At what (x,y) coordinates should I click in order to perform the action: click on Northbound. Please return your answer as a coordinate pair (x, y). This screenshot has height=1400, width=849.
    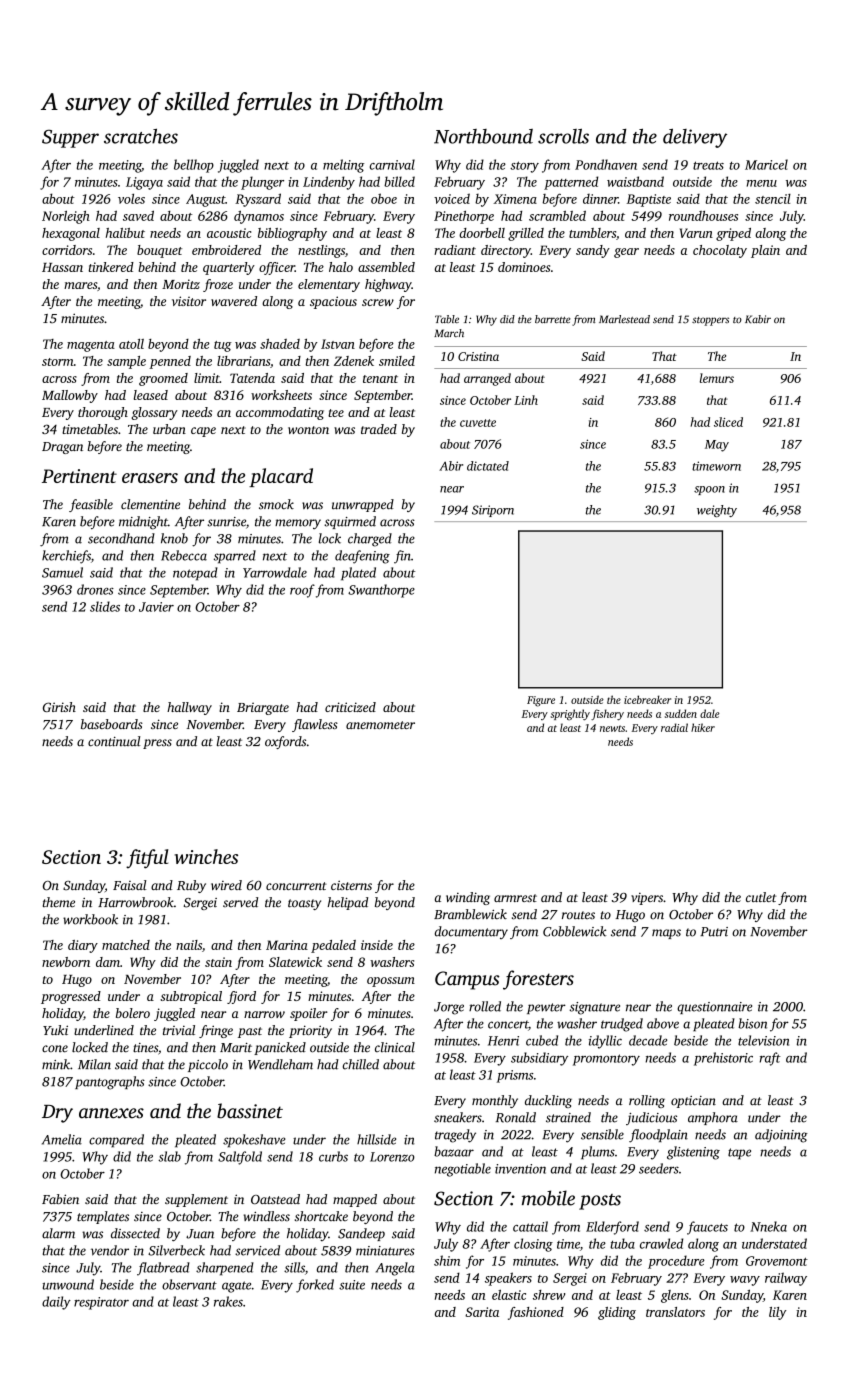
    Looking at the image, I should click on (483, 136).
